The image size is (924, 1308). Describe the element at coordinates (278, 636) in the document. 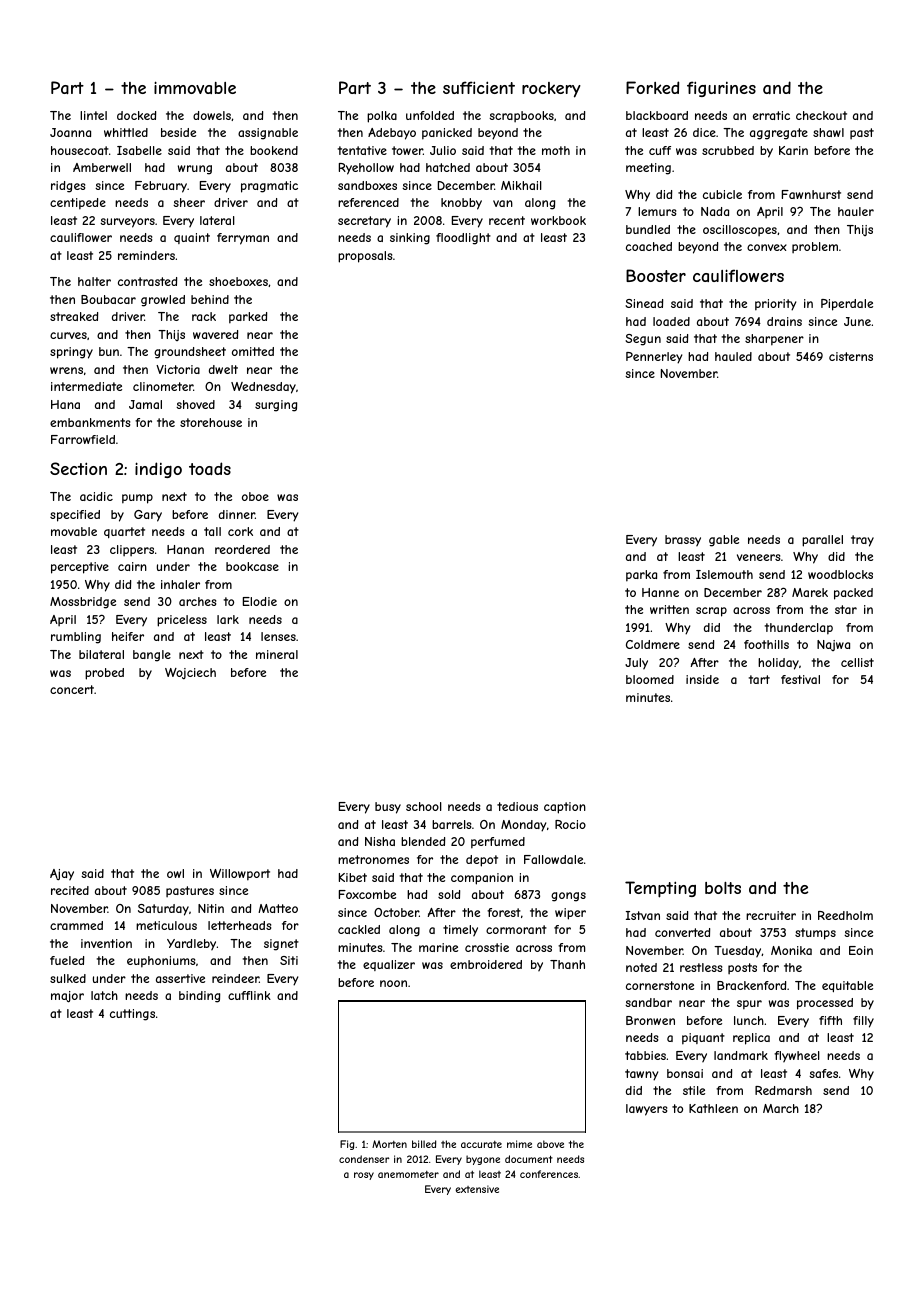

I see `lenses` at that location.
